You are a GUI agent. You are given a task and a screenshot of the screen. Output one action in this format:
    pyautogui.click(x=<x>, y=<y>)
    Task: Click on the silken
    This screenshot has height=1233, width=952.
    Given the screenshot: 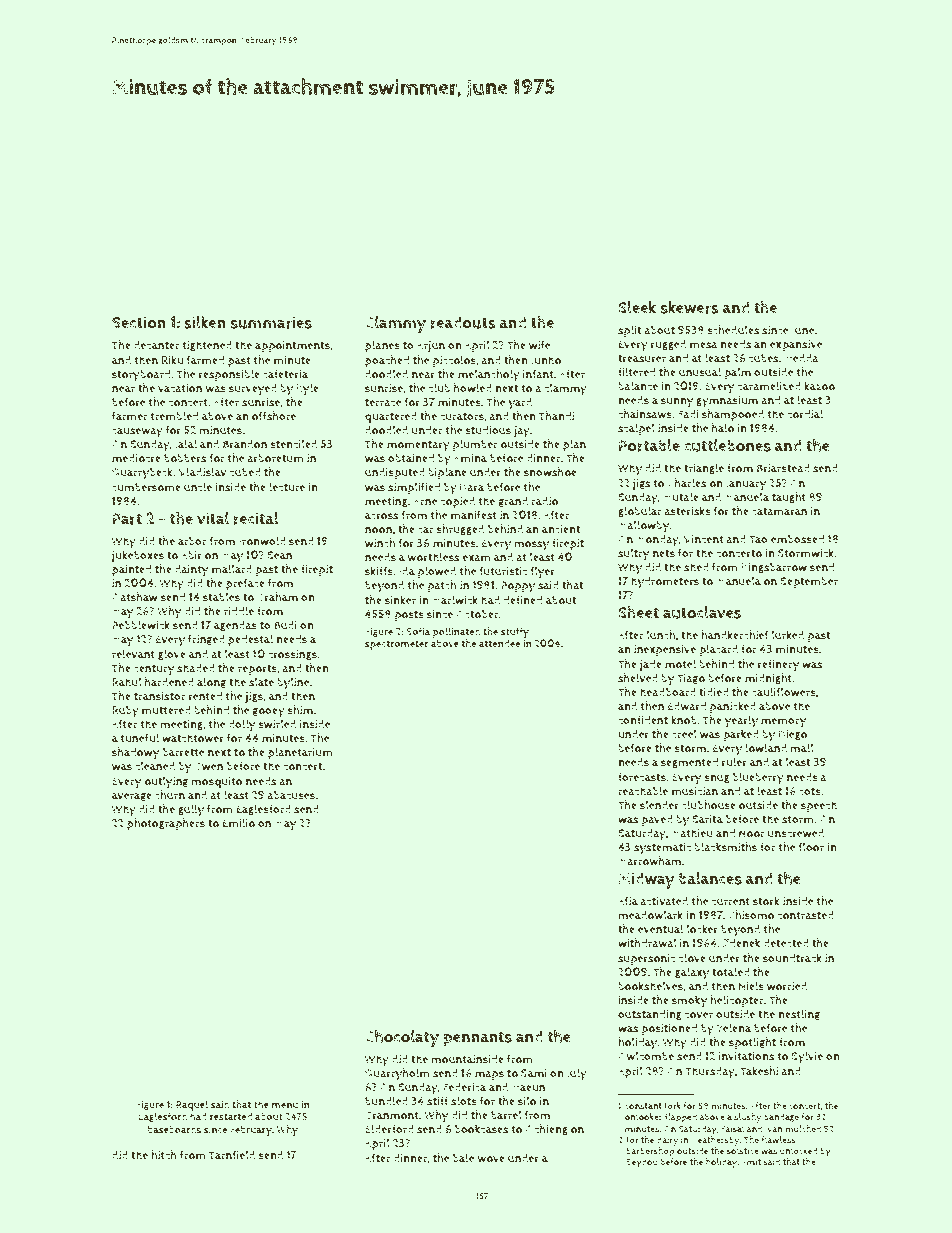 What is the action you would take?
    pyautogui.click(x=205, y=322)
